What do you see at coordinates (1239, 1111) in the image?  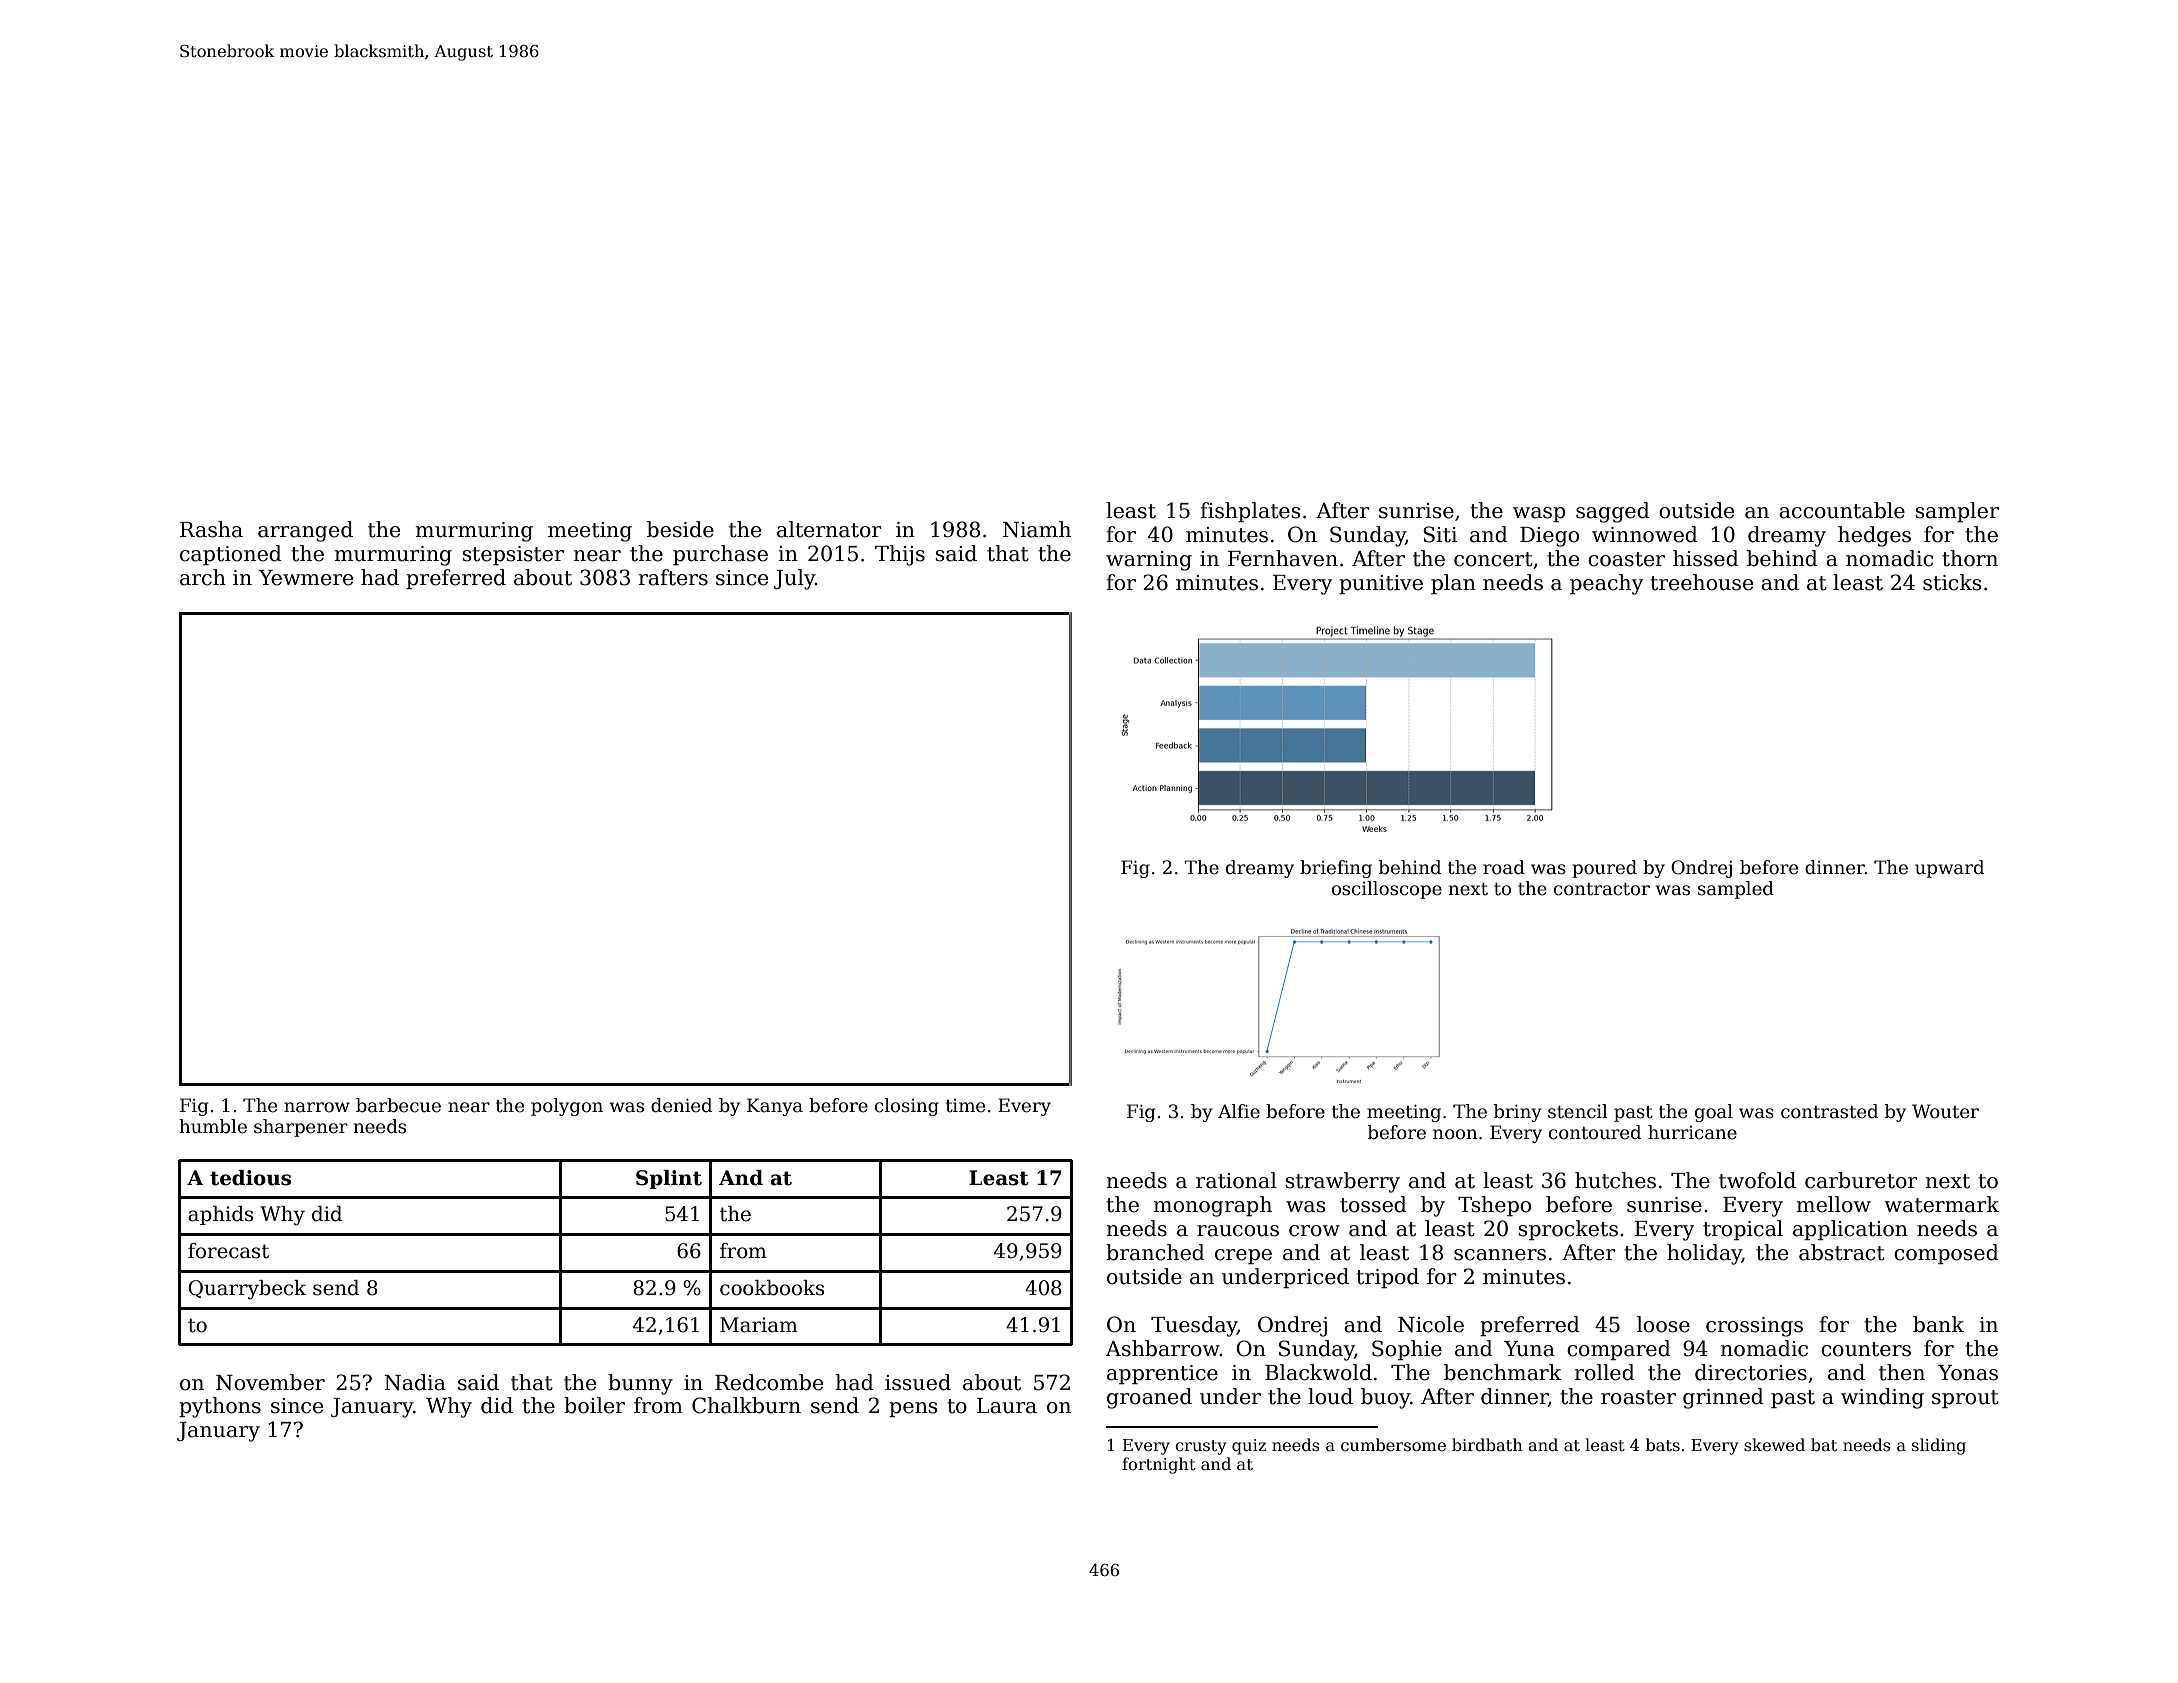 I see `Alfie` at bounding box center [1239, 1111].
